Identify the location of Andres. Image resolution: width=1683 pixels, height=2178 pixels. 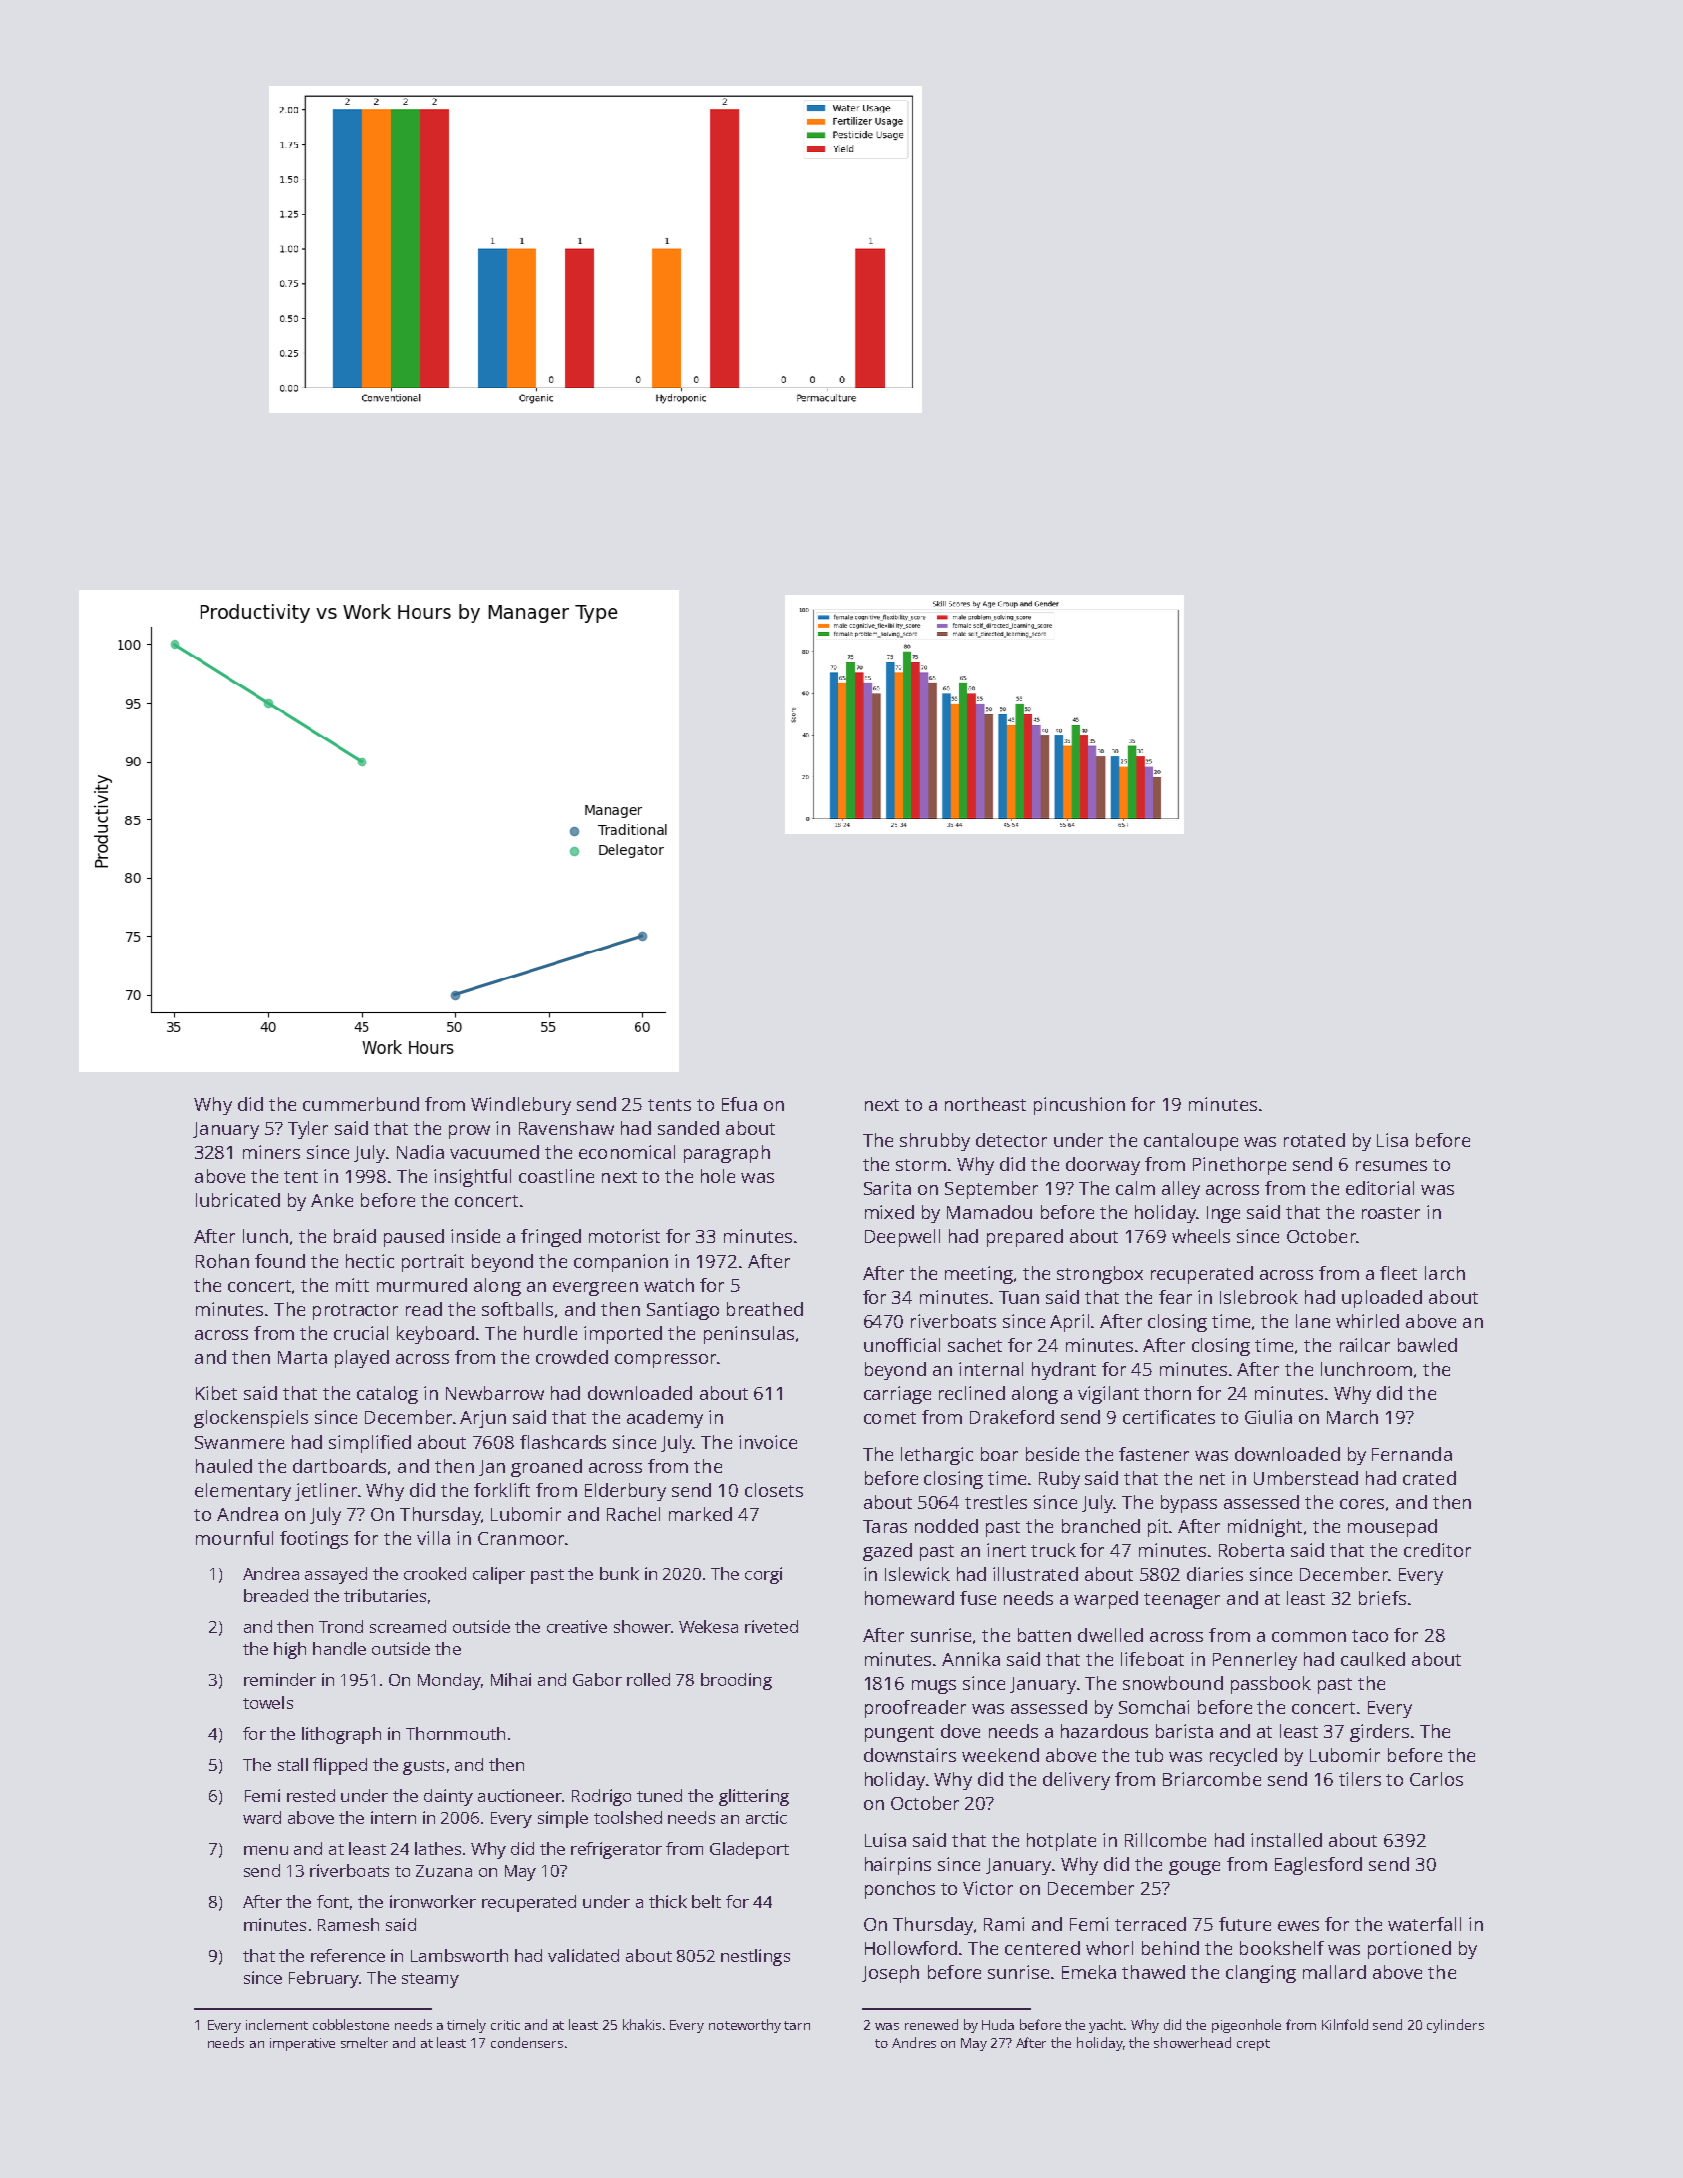
(914, 2042).
